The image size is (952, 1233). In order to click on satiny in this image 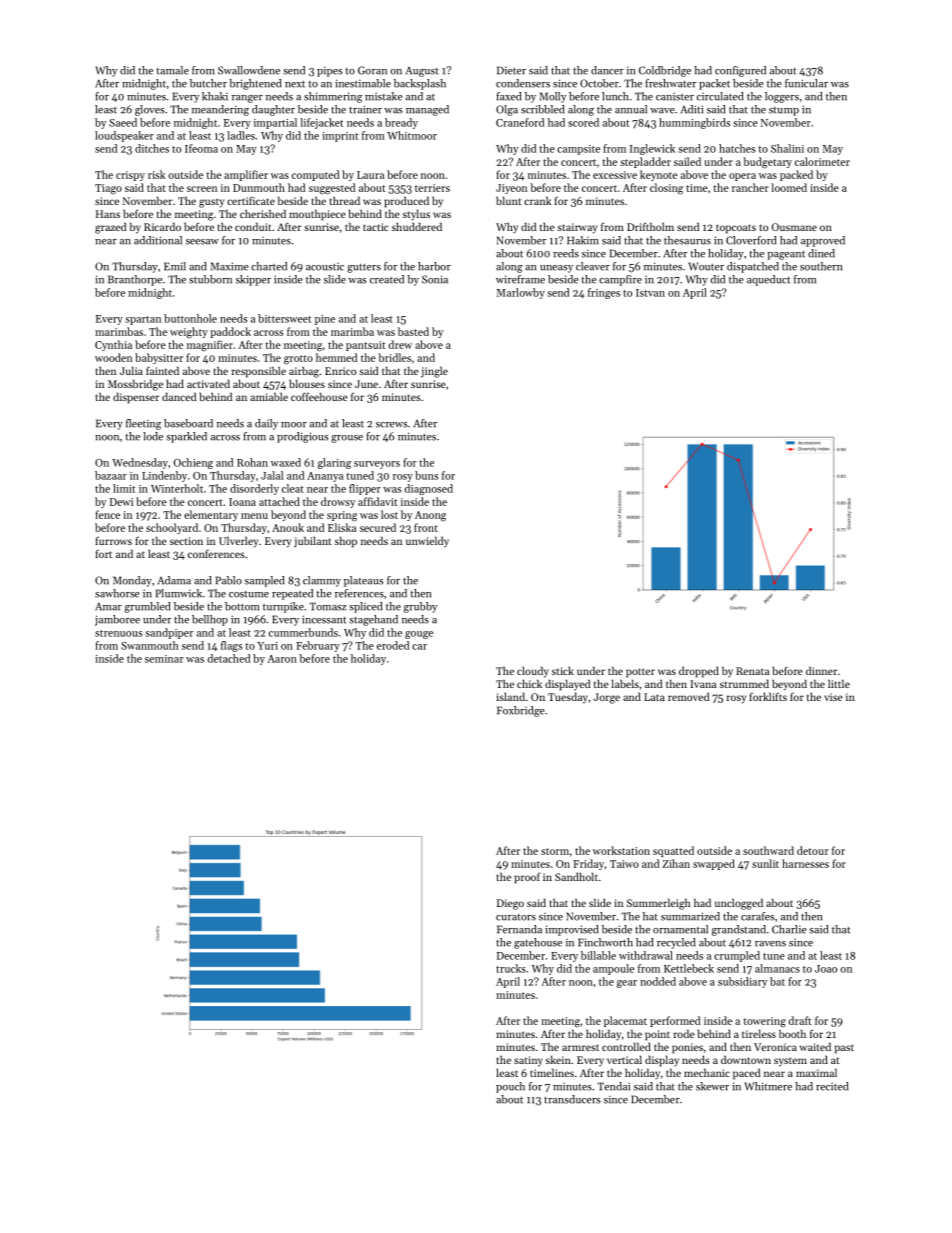, I will do `click(528, 1061)`.
